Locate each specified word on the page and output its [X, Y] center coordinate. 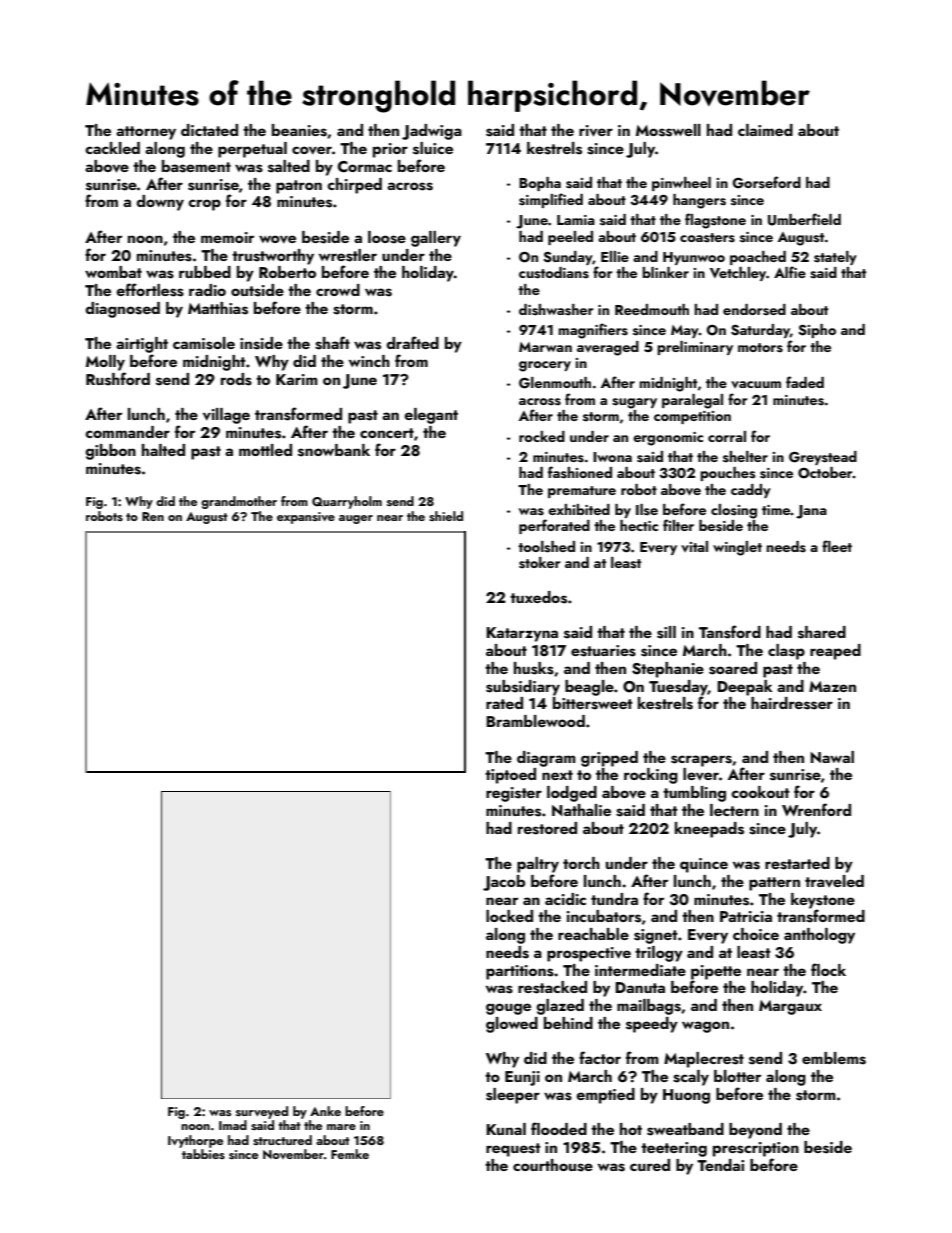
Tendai [720, 1165]
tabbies [203, 1154]
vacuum [756, 384]
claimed [765, 130]
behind [568, 1023]
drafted [412, 342]
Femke [350, 1154]
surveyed [262, 1112]
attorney [146, 133]
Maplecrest [704, 1060]
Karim [297, 379]
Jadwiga [432, 132]
